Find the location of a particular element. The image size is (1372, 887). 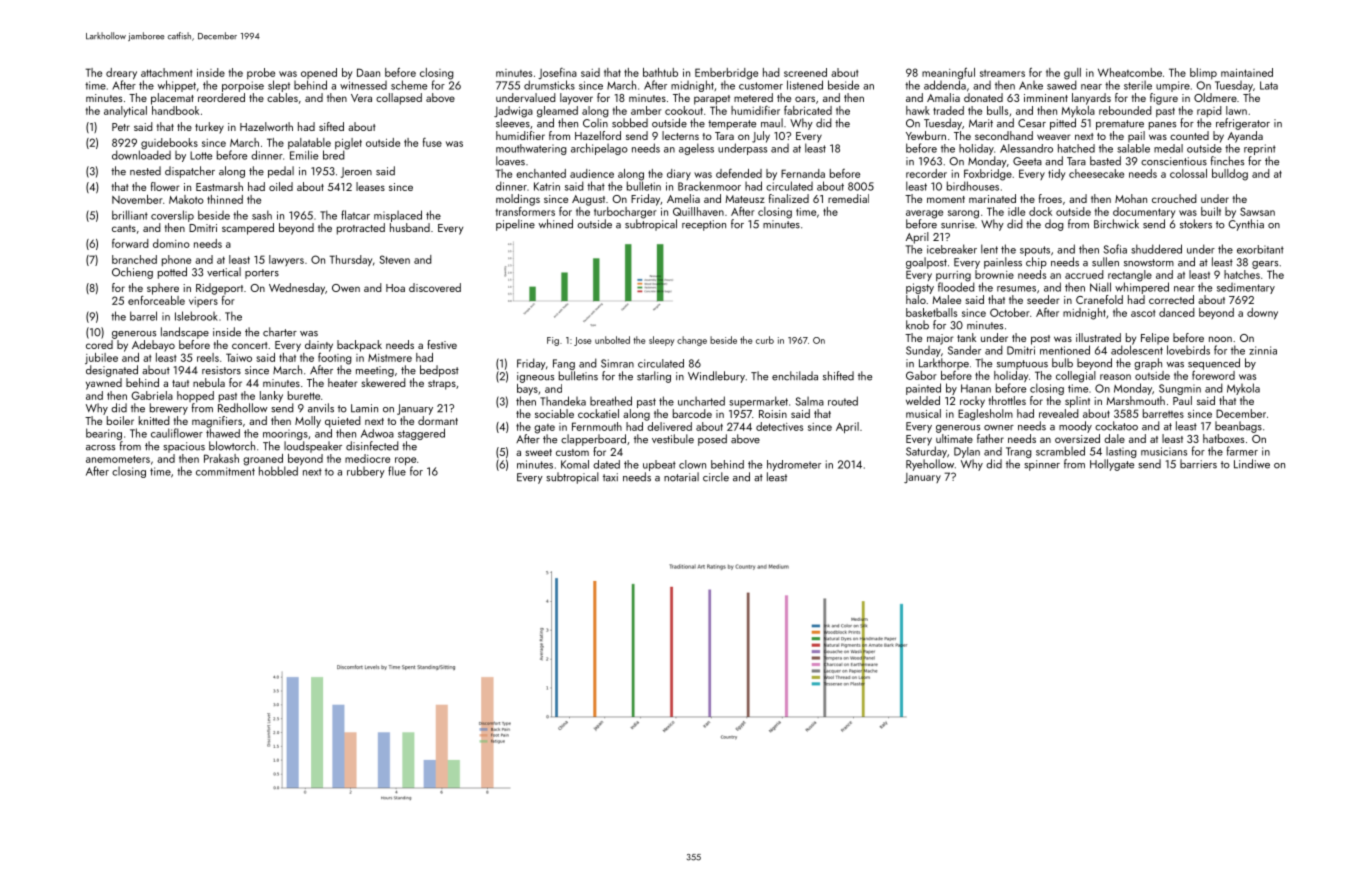

Adebayo is located at coordinates (153, 346).
